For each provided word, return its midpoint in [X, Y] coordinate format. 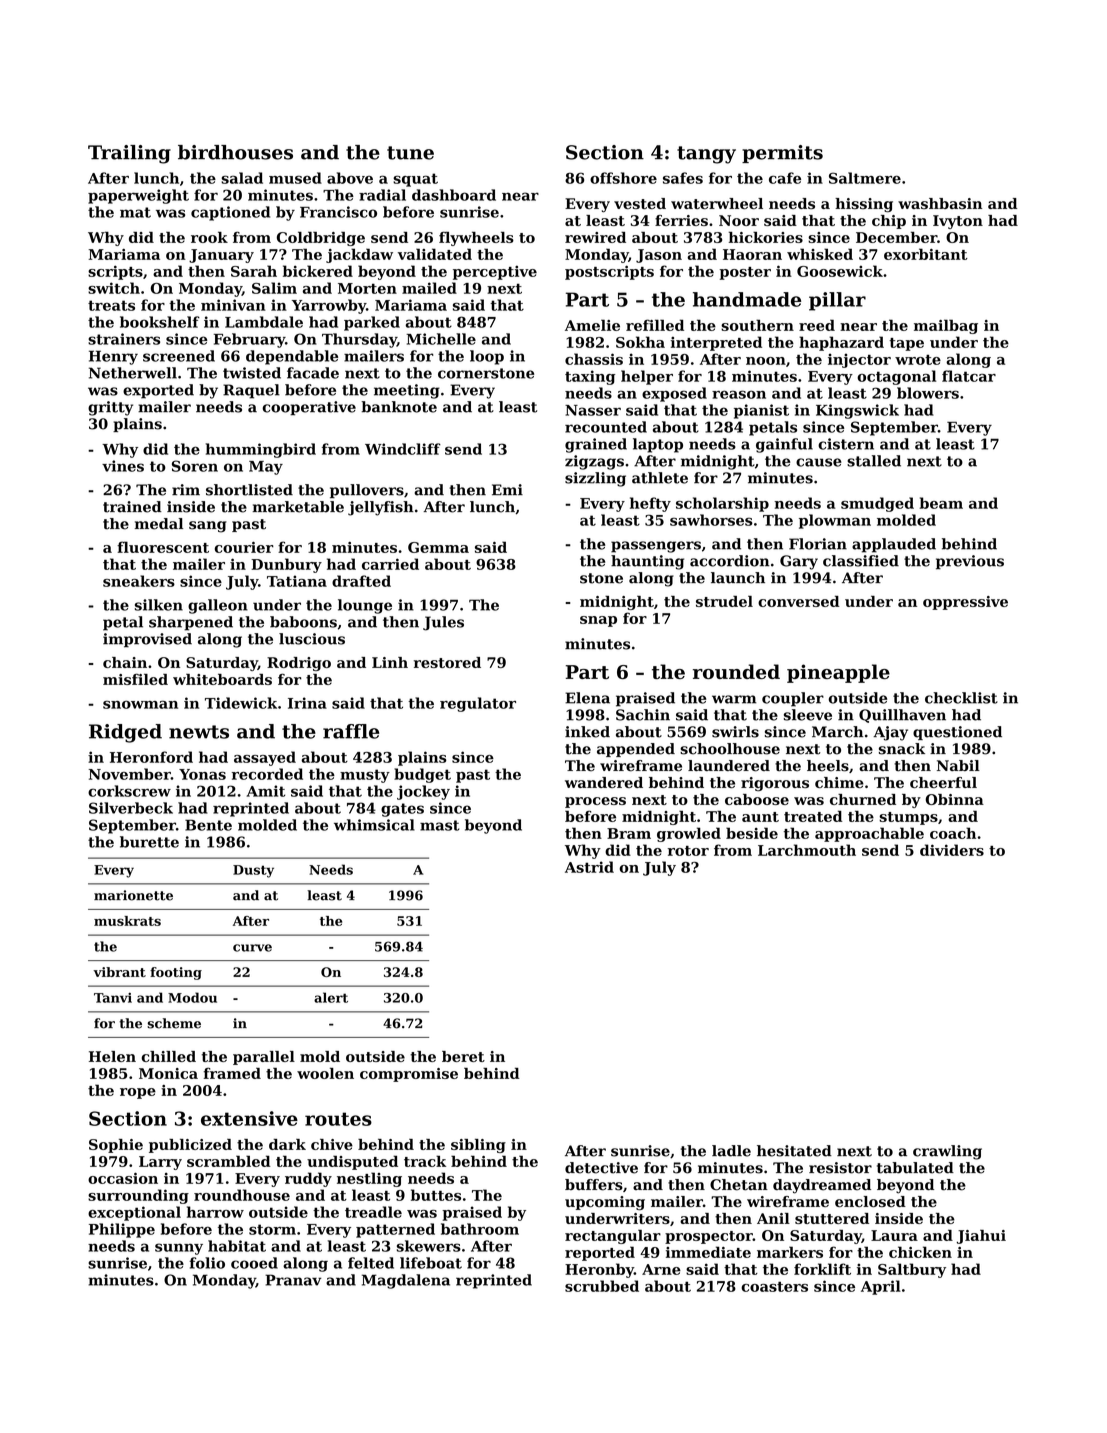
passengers [656, 547]
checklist [961, 698]
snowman [140, 704]
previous [970, 562]
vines [123, 466]
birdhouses [235, 152]
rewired [595, 237]
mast [439, 825]
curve [252, 948]
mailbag [946, 326]
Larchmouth [807, 850]
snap [598, 621]
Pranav [293, 1280]
